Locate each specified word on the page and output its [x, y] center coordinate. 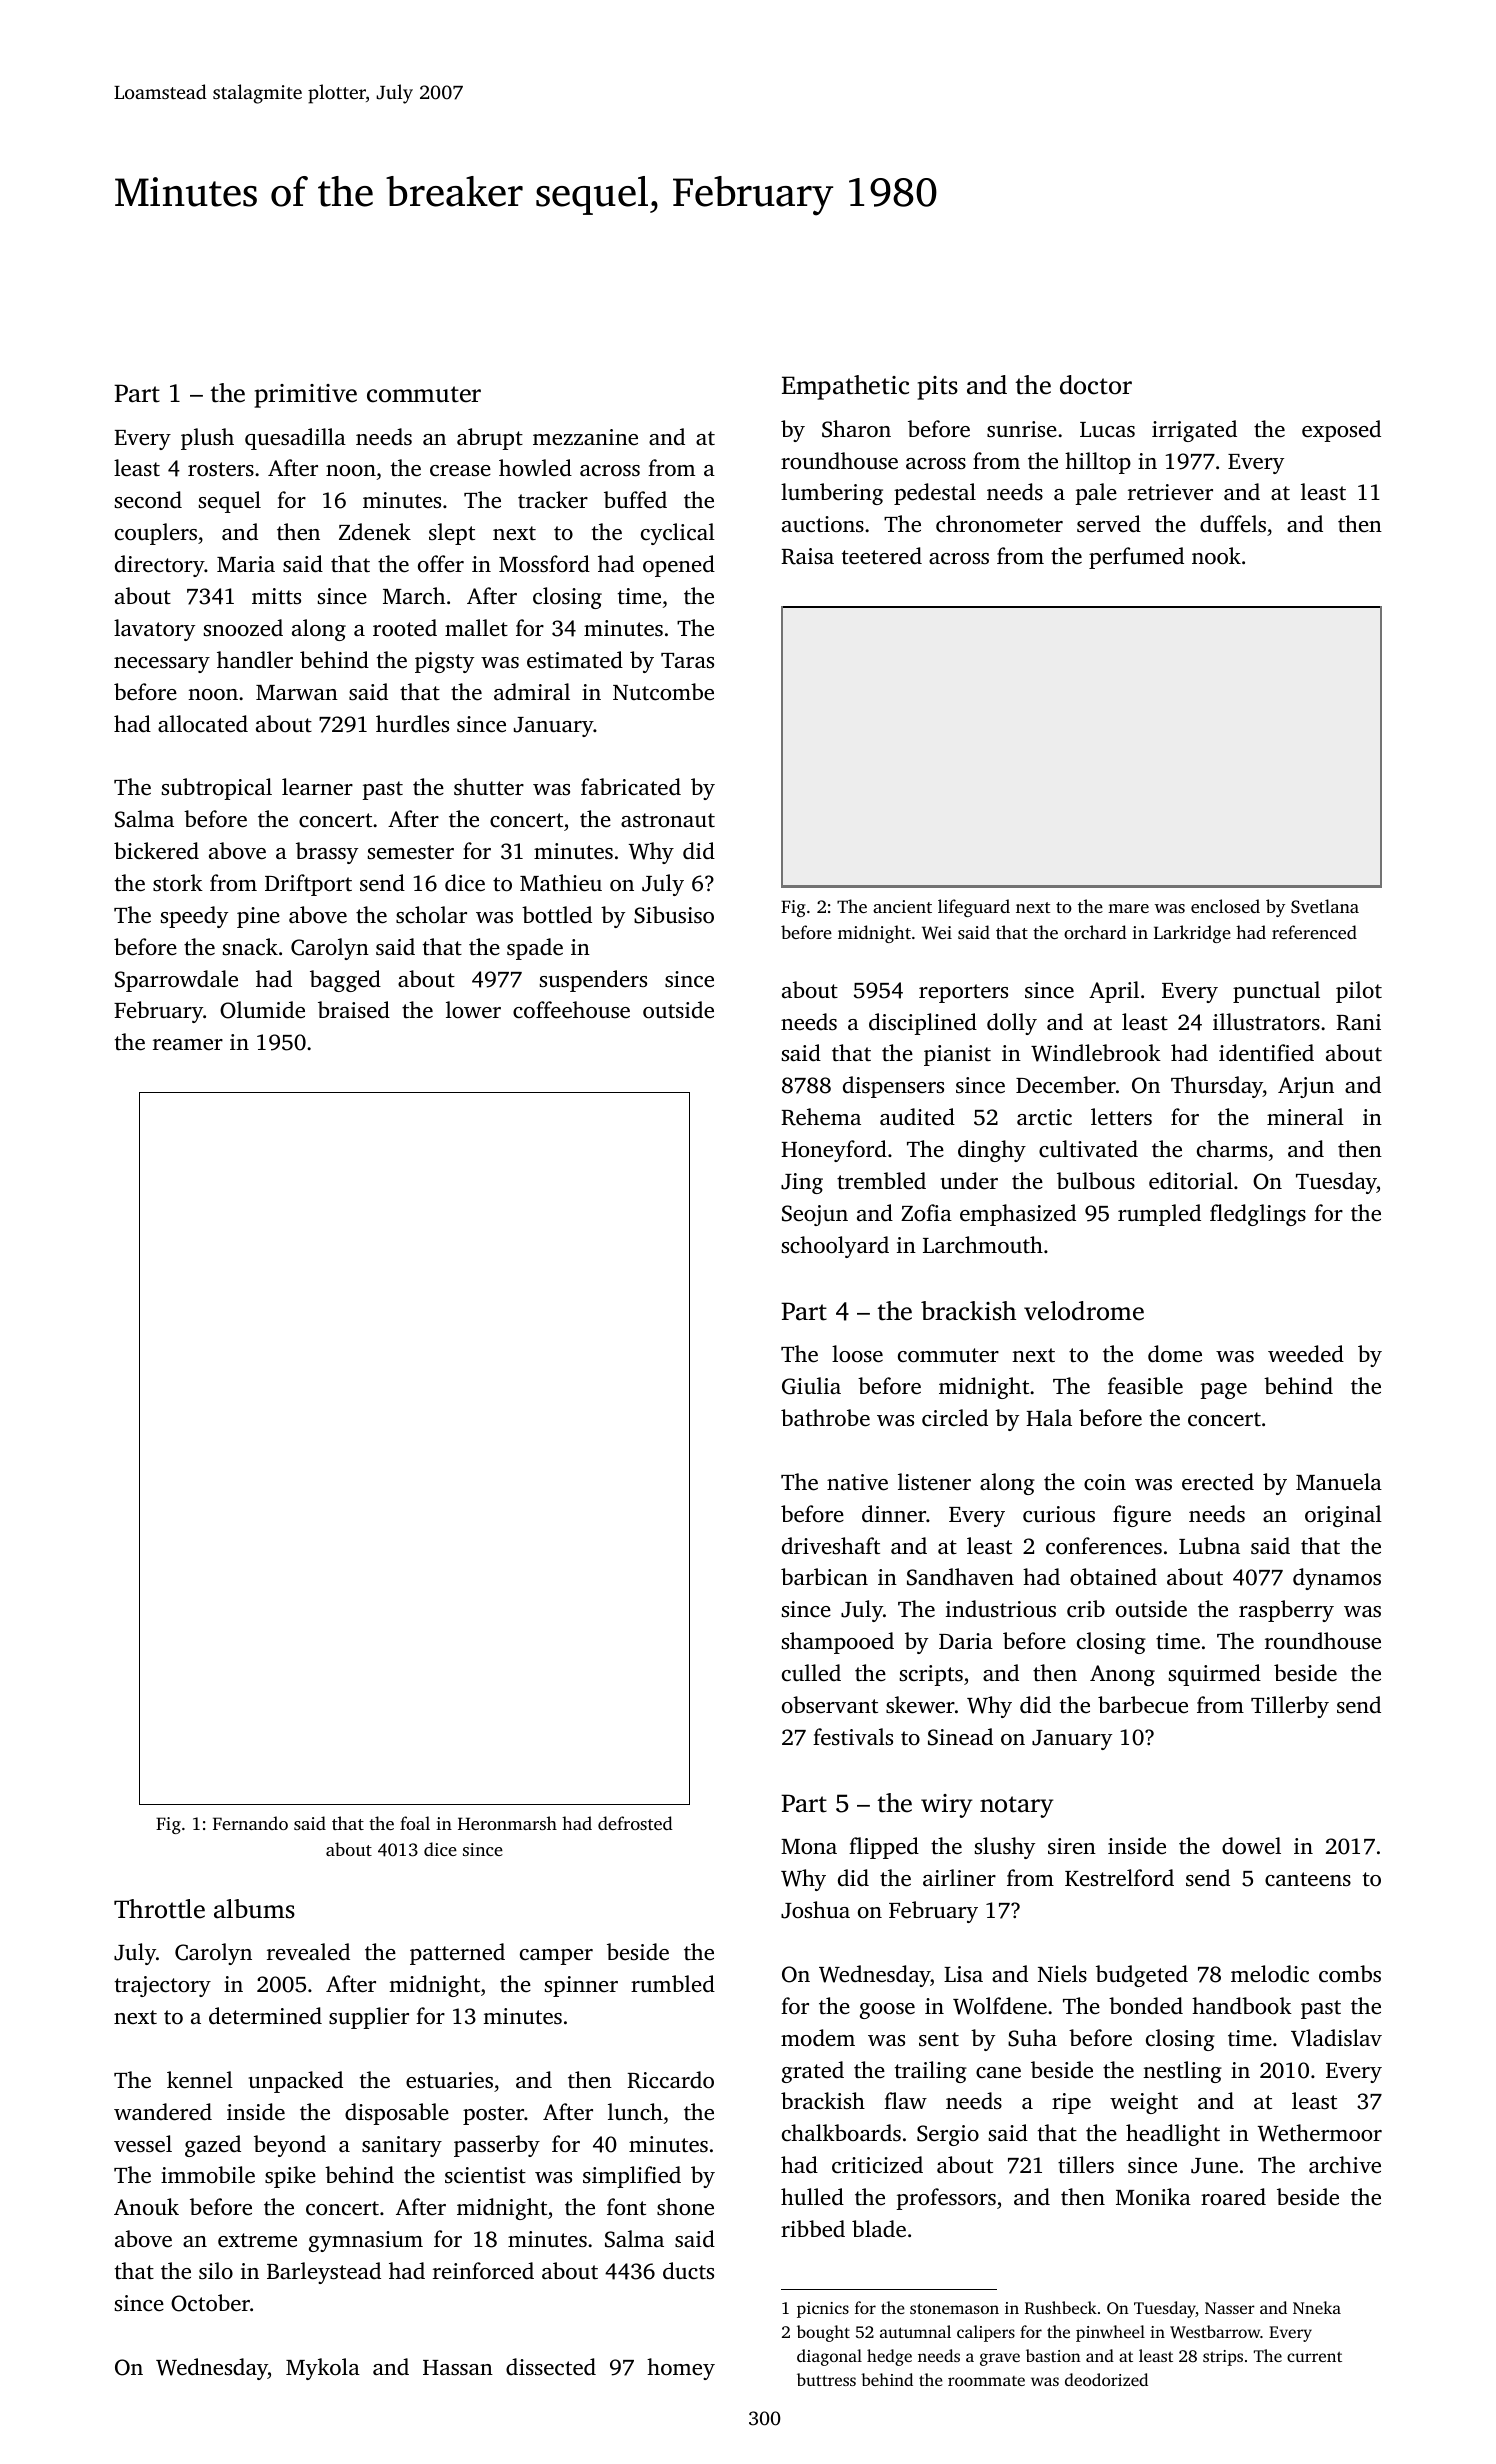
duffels [1233, 523]
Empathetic [845, 387]
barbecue [1143, 1705]
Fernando [250, 1823]
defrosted [635, 1823]
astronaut [668, 820]
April [1114, 992]
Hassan [458, 2368]
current [1314, 2357]
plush [207, 439]
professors [946, 2199]
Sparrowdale [176, 981]
